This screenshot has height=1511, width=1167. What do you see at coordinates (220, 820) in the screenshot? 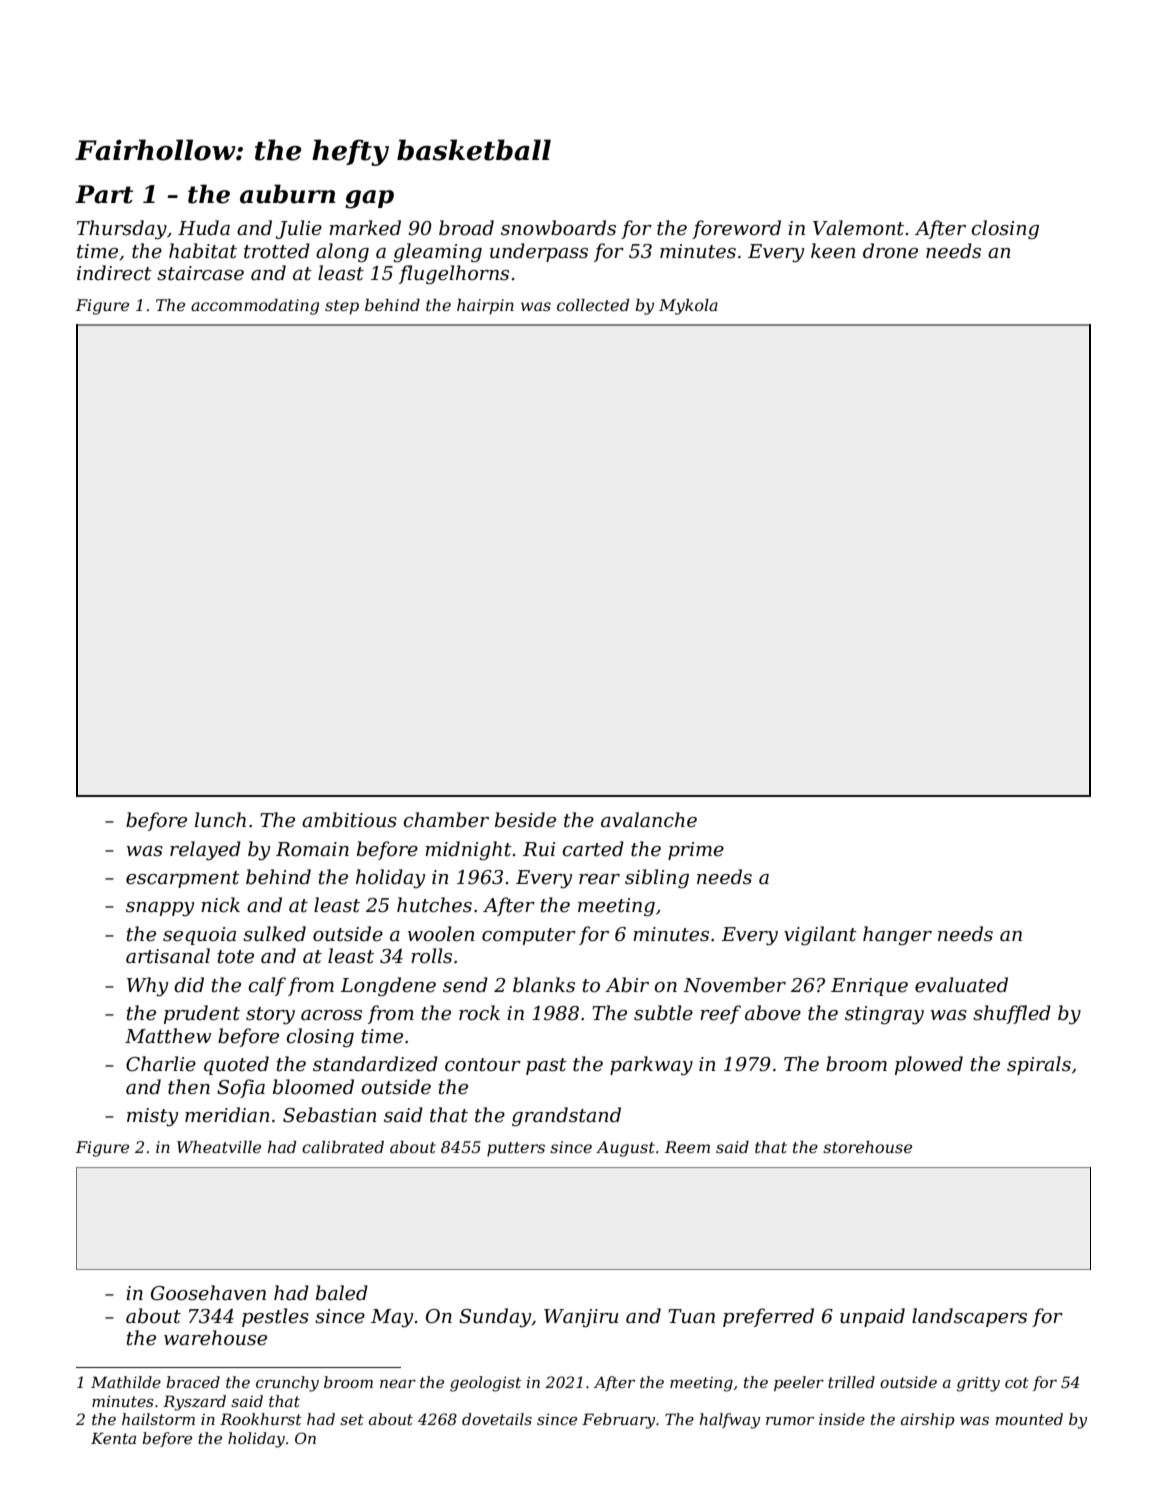
I see `lunch` at bounding box center [220, 820].
